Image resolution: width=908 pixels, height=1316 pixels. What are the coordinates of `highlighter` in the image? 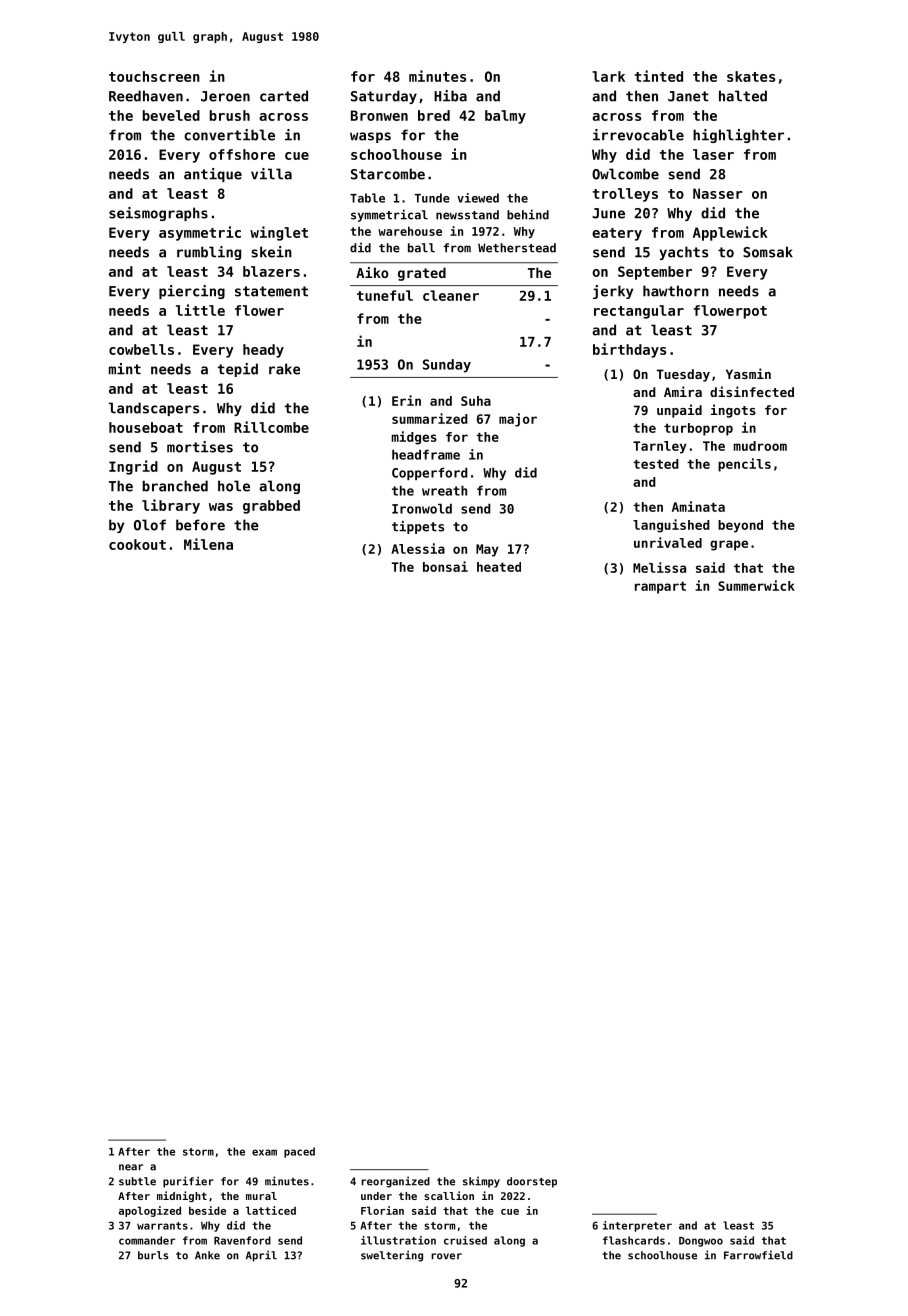 It's located at (738, 136).
